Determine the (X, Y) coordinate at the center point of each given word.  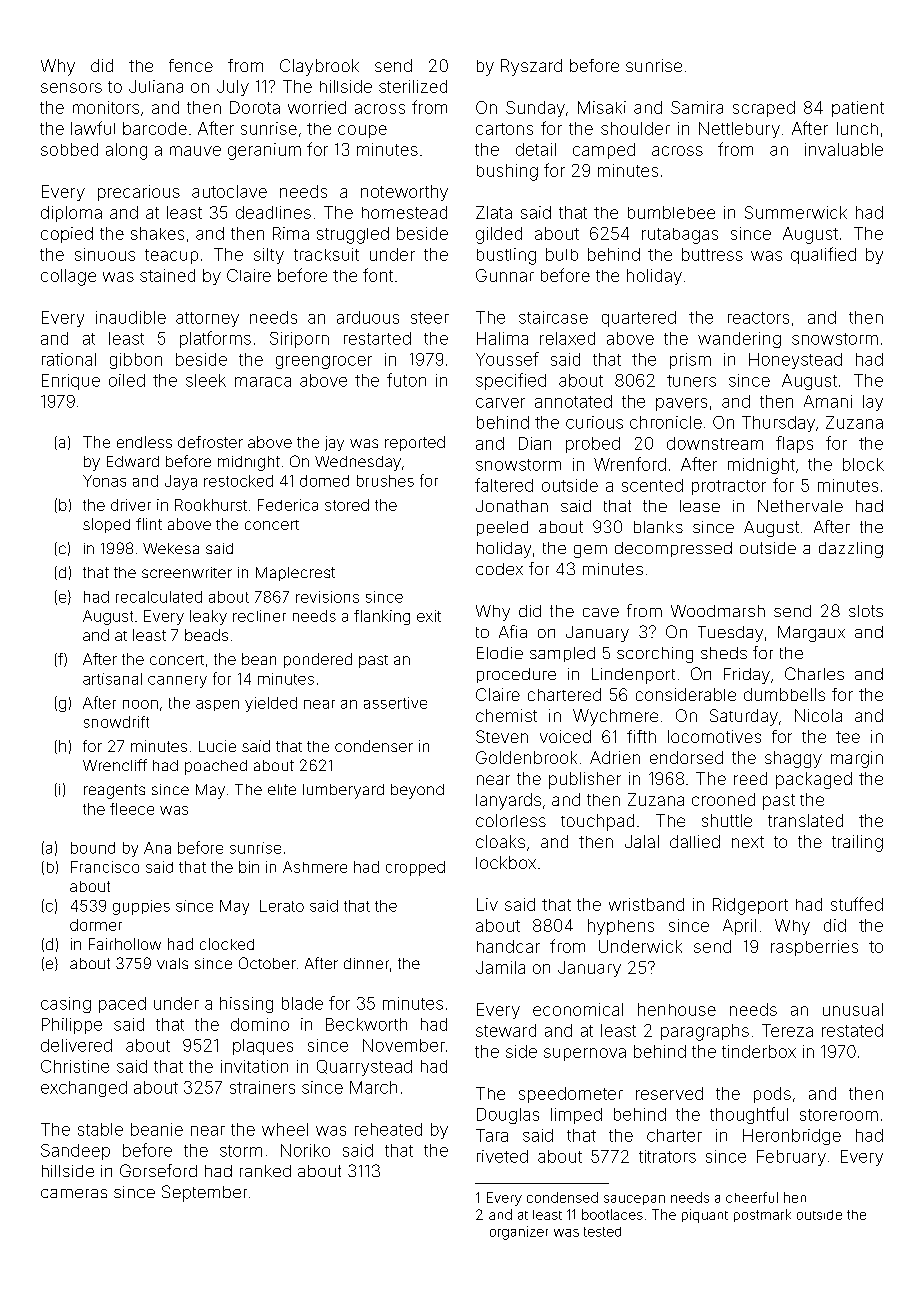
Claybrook (319, 67)
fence (191, 65)
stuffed (857, 904)
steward (506, 1030)
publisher (585, 780)
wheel (285, 1129)
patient (858, 109)
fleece (132, 809)
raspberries (814, 948)
